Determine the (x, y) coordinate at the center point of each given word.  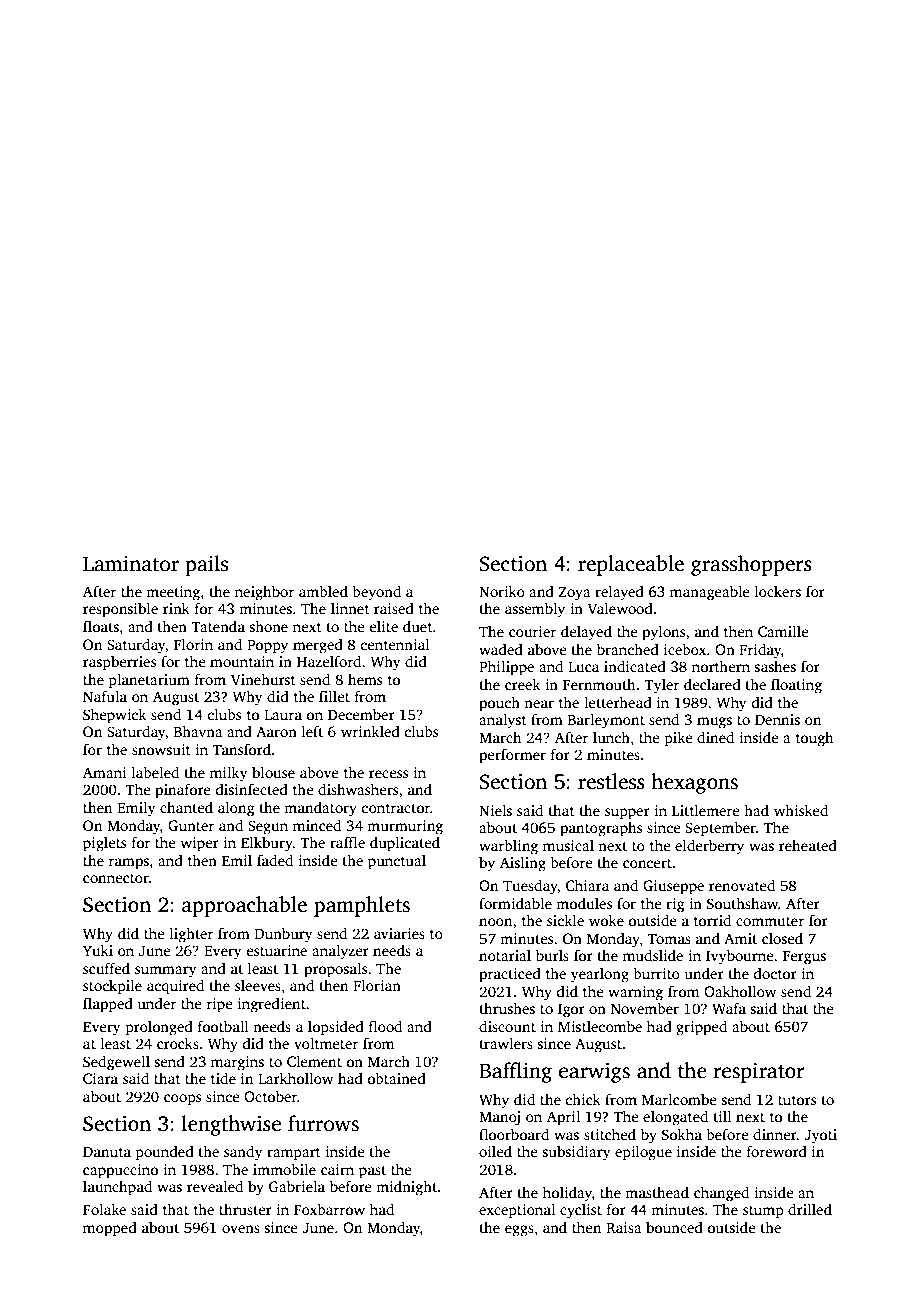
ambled (323, 591)
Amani (104, 772)
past (372, 1172)
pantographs (601, 829)
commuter (770, 921)
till (722, 1116)
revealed (215, 1186)
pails (206, 565)
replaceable (631, 565)
